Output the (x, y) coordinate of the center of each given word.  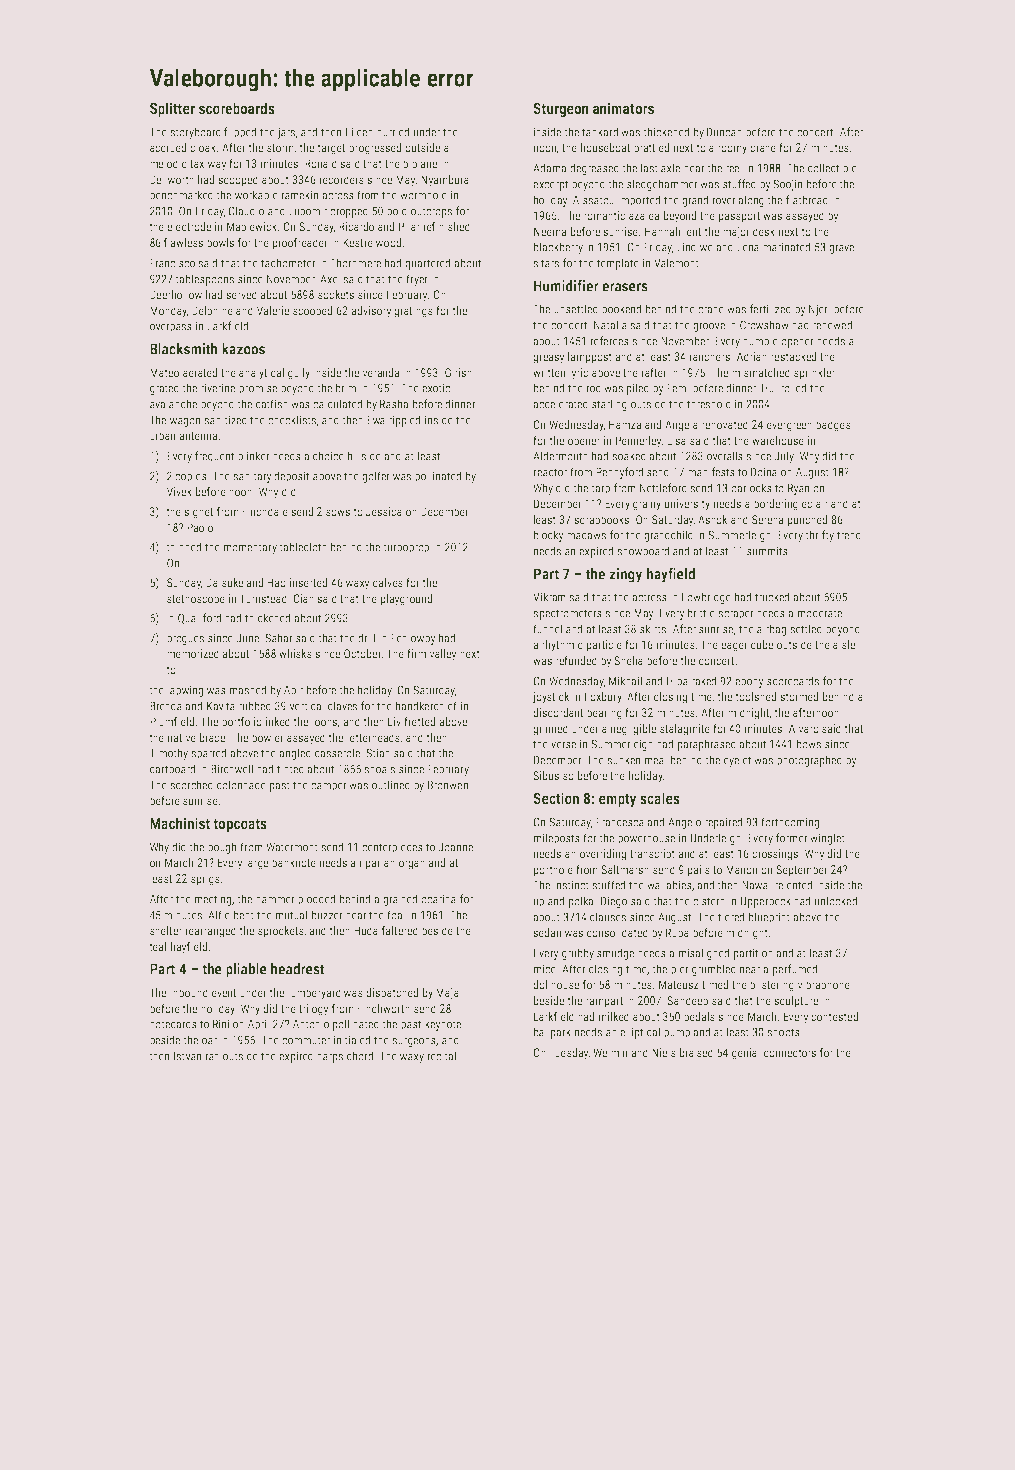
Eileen (359, 132)
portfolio (242, 722)
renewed (832, 325)
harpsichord (345, 1057)
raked (704, 681)
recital (442, 1056)
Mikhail (625, 681)
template (618, 264)
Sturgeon (561, 109)
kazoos (243, 349)
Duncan (724, 132)
